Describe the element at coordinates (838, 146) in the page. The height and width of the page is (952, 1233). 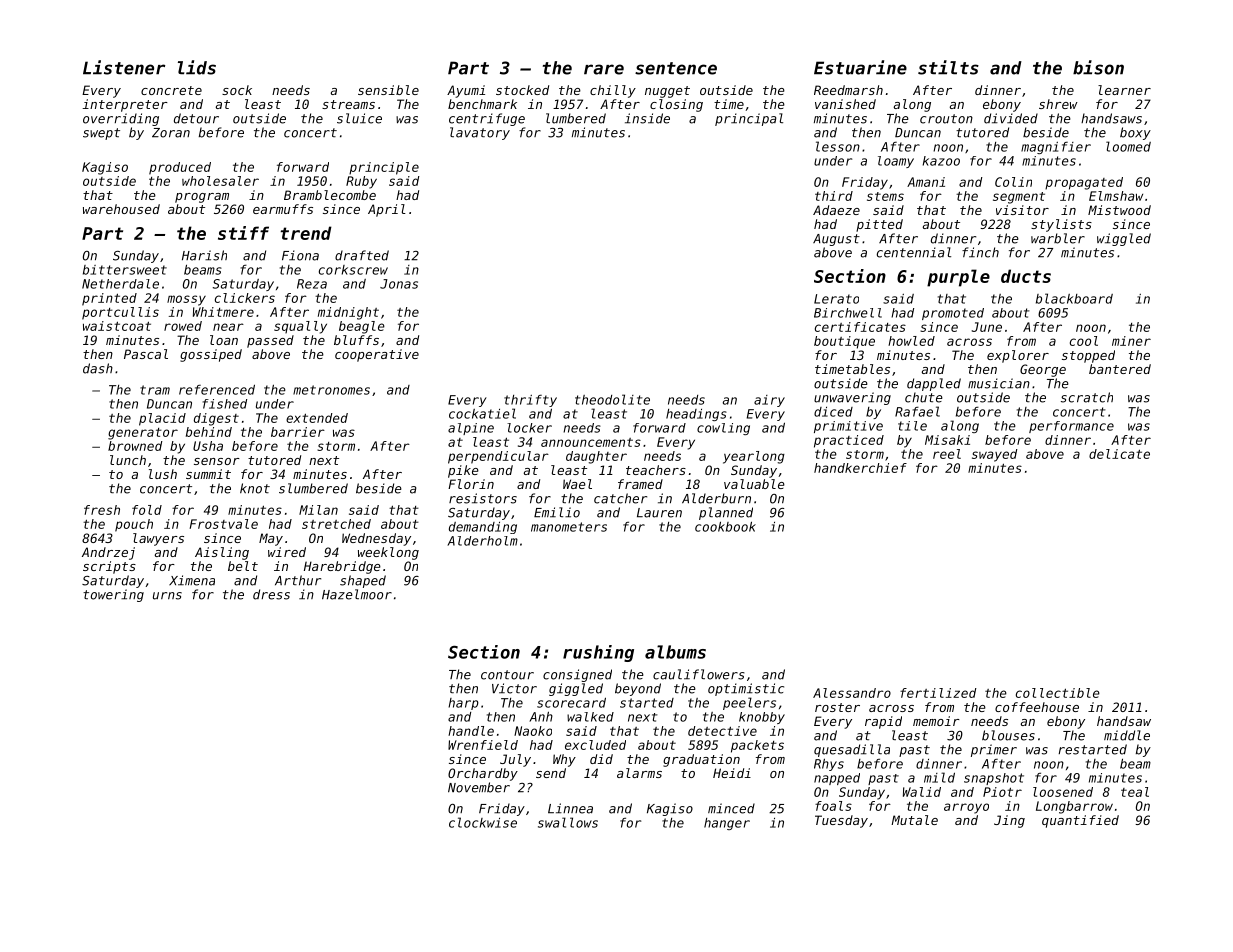
I see `lesson` at that location.
